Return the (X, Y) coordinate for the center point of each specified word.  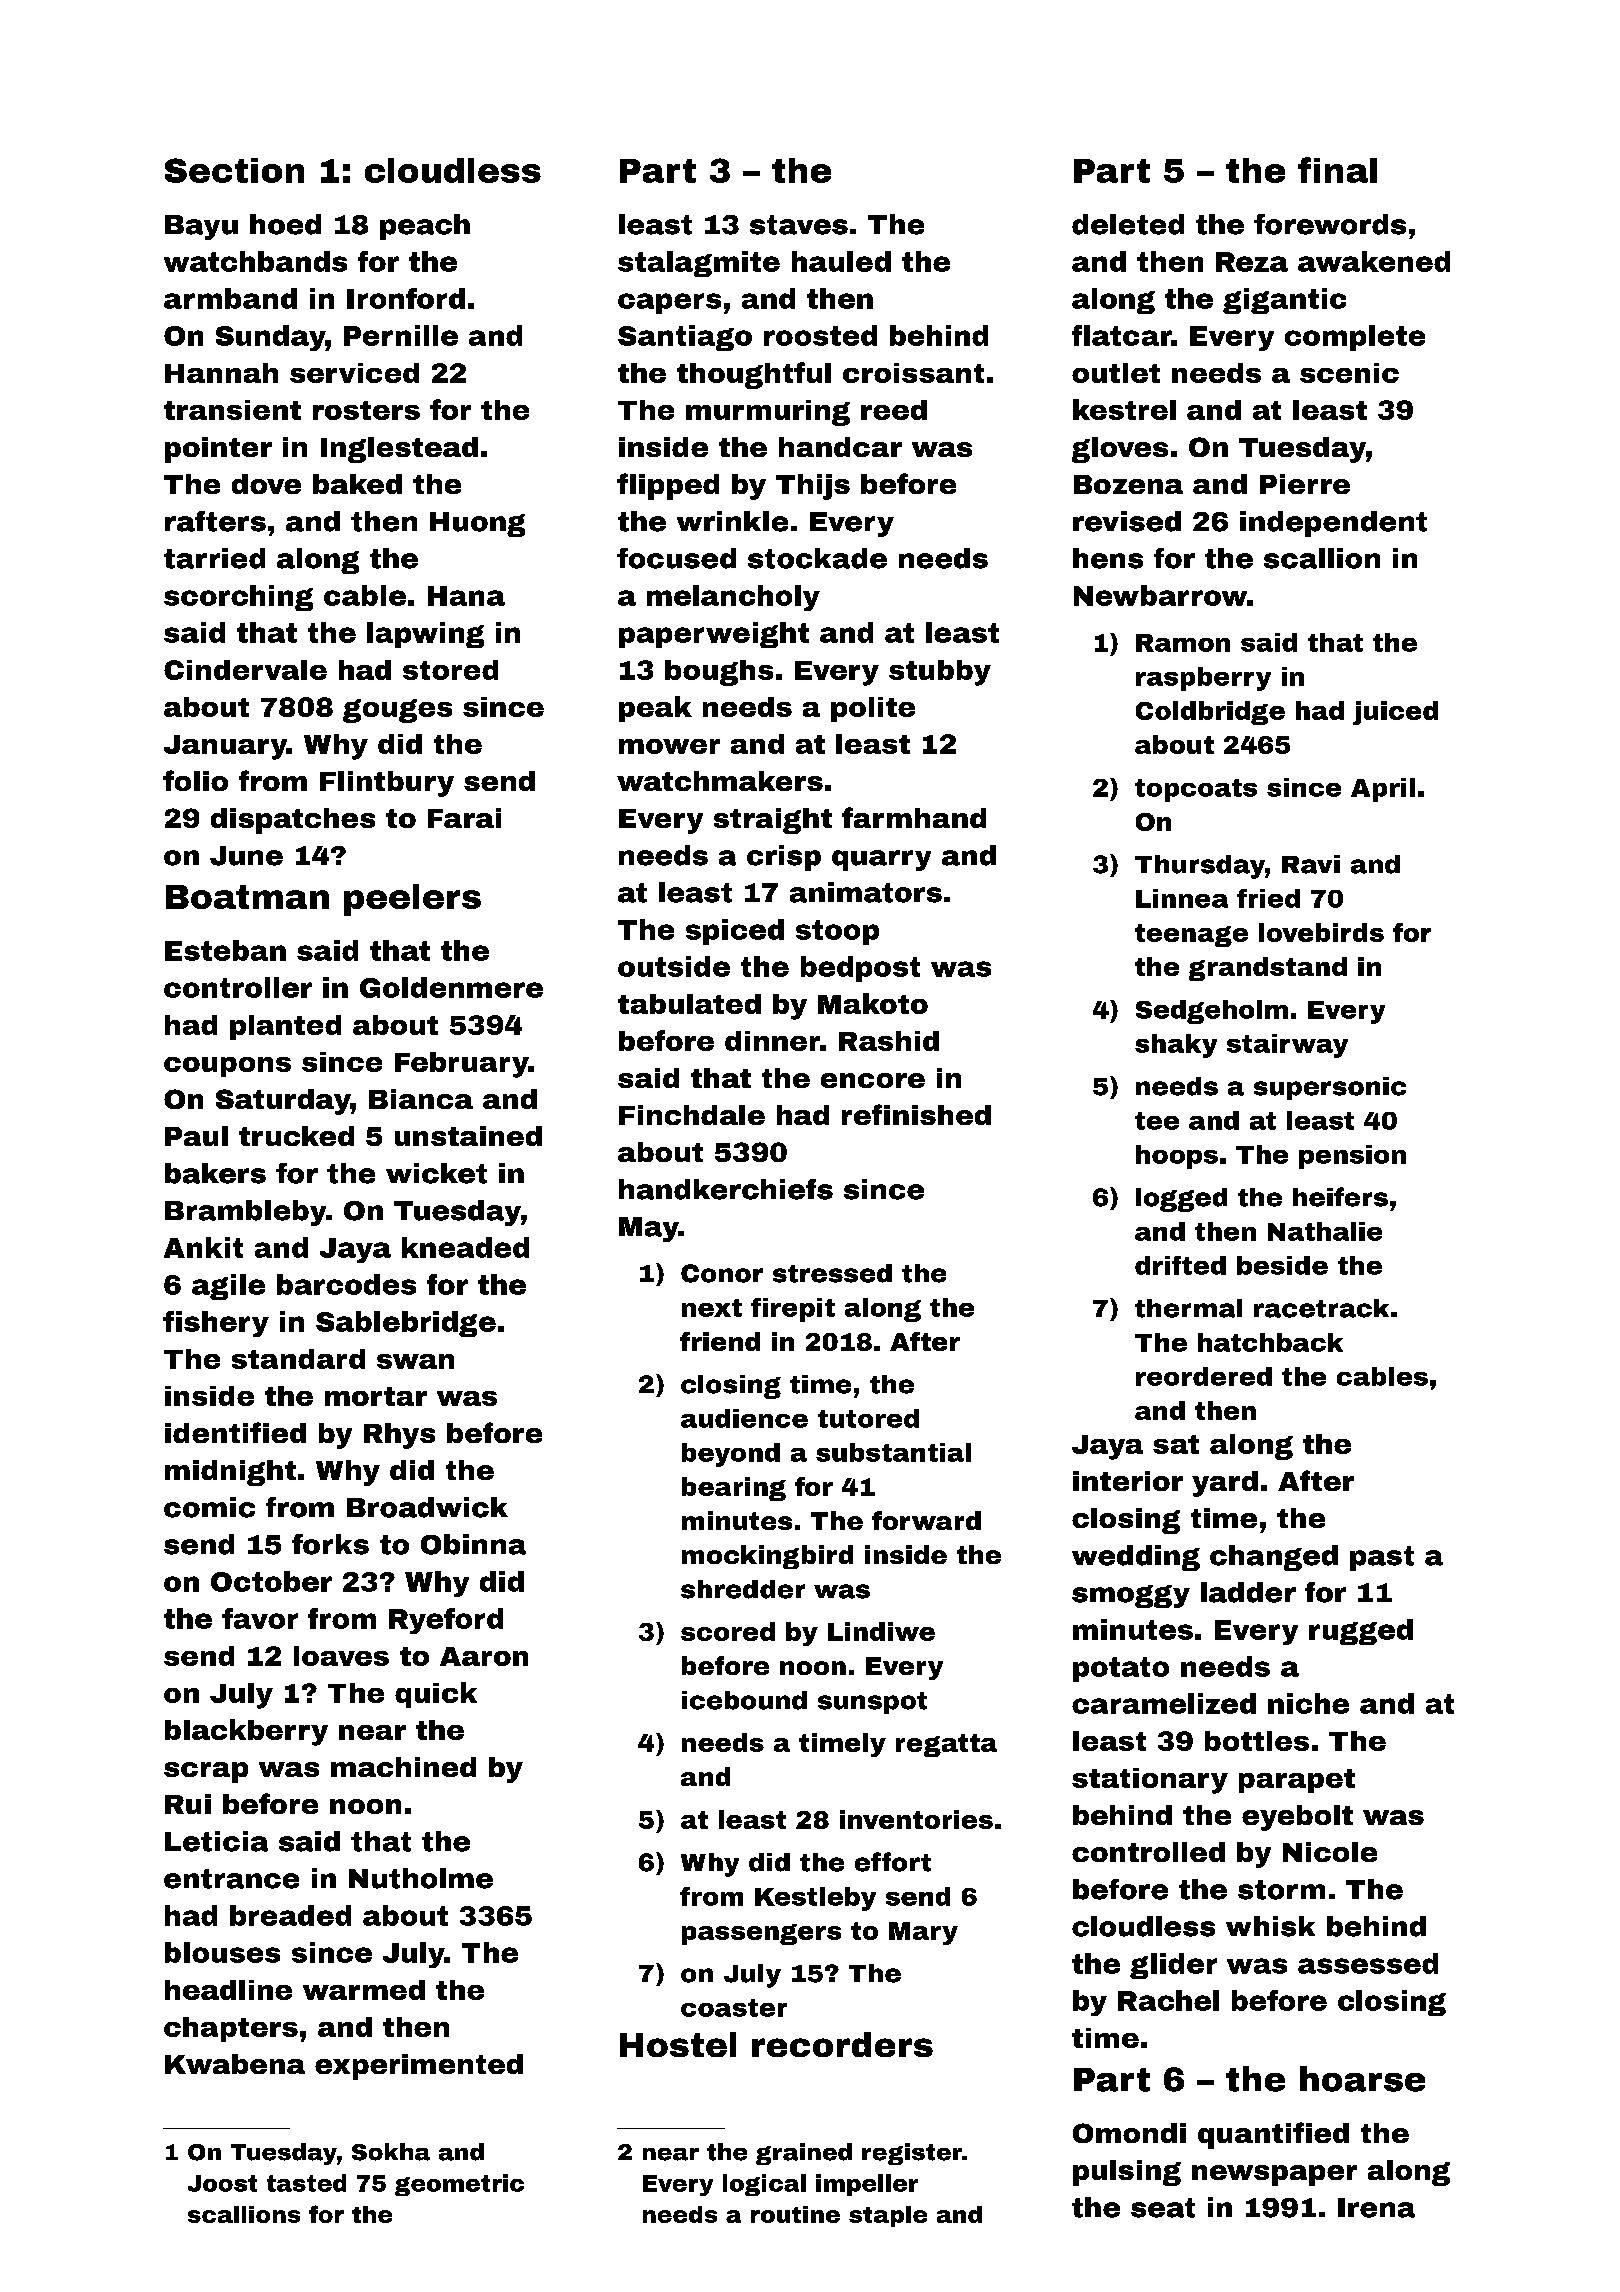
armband (230, 298)
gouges (397, 711)
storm (1281, 1890)
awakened (1374, 261)
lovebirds (1321, 932)
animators (866, 892)
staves (799, 225)
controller (238, 987)
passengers (761, 1934)
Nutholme (421, 1878)
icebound (744, 1700)
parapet (1297, 1781)
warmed (364, 1990)
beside (1282, 1265)
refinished (916, 1114)
